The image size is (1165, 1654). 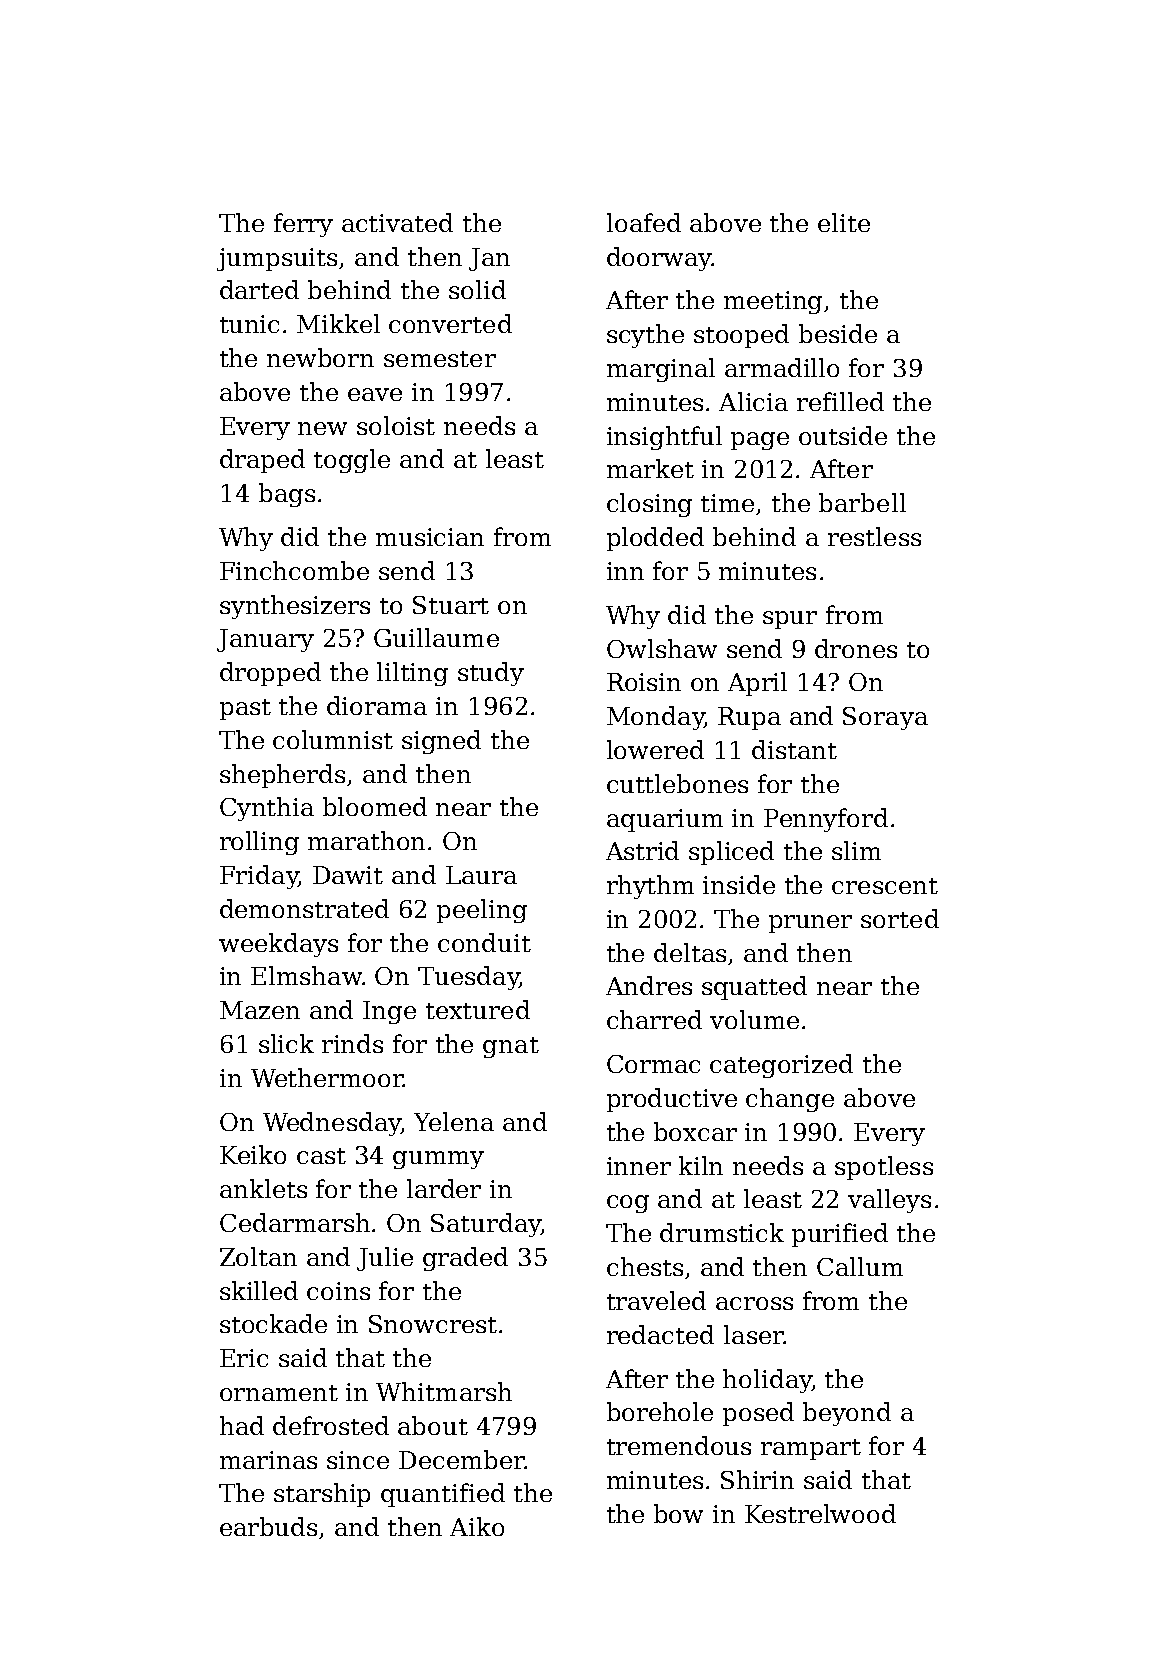 I want to click on restless, so click(x=874, y=536).
